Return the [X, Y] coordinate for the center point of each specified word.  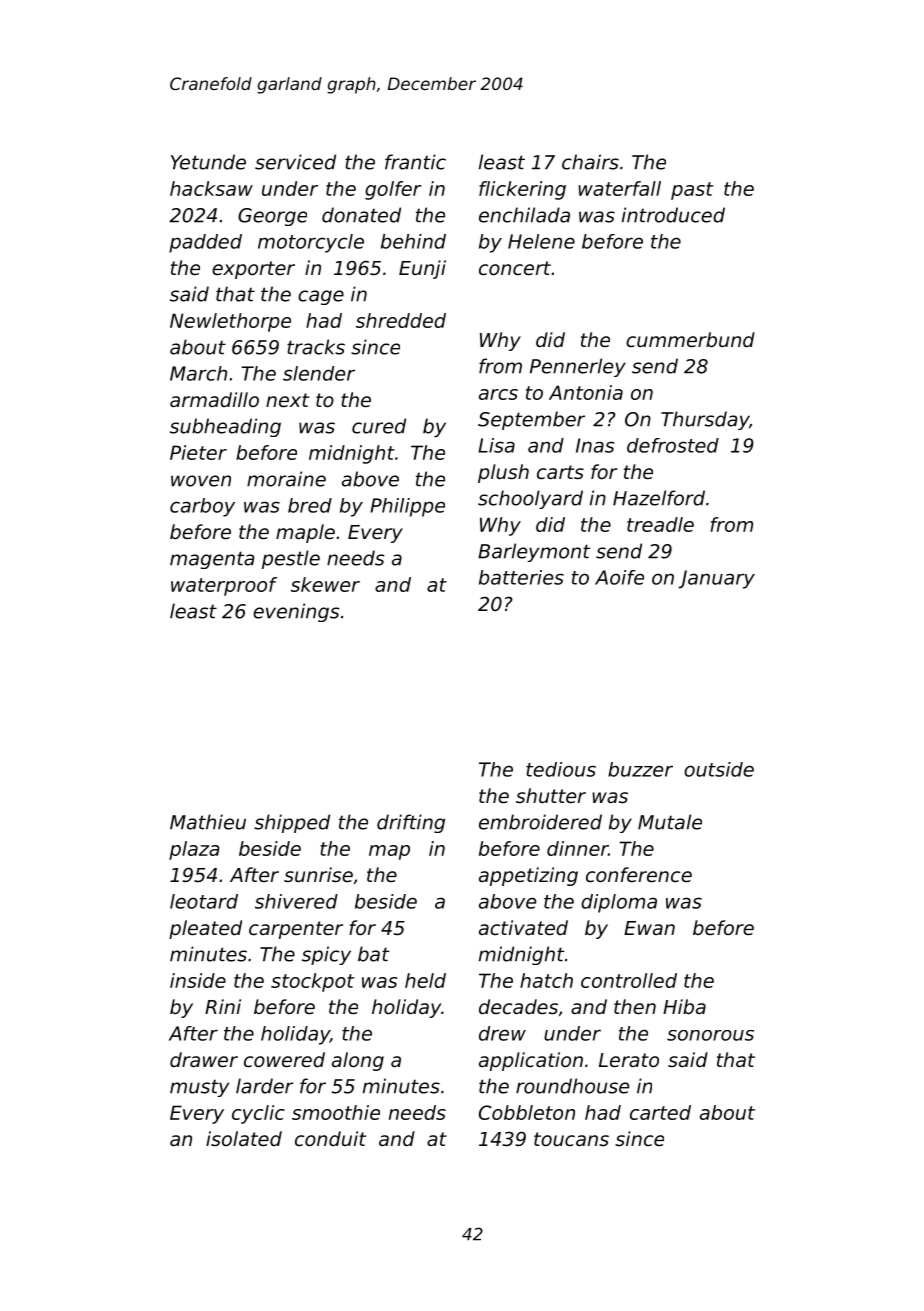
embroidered [540, 822]
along [358, 1061]
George [272, 217]
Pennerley [578, 367]
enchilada [524, 215]
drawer [204, 1059]
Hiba [684, 1006]
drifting [411, 823]
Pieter [198, 452]
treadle [660, 524]
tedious [561, 769]
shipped [292, 823]
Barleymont [534, 552]
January [717, 579]
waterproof [224, 586]
